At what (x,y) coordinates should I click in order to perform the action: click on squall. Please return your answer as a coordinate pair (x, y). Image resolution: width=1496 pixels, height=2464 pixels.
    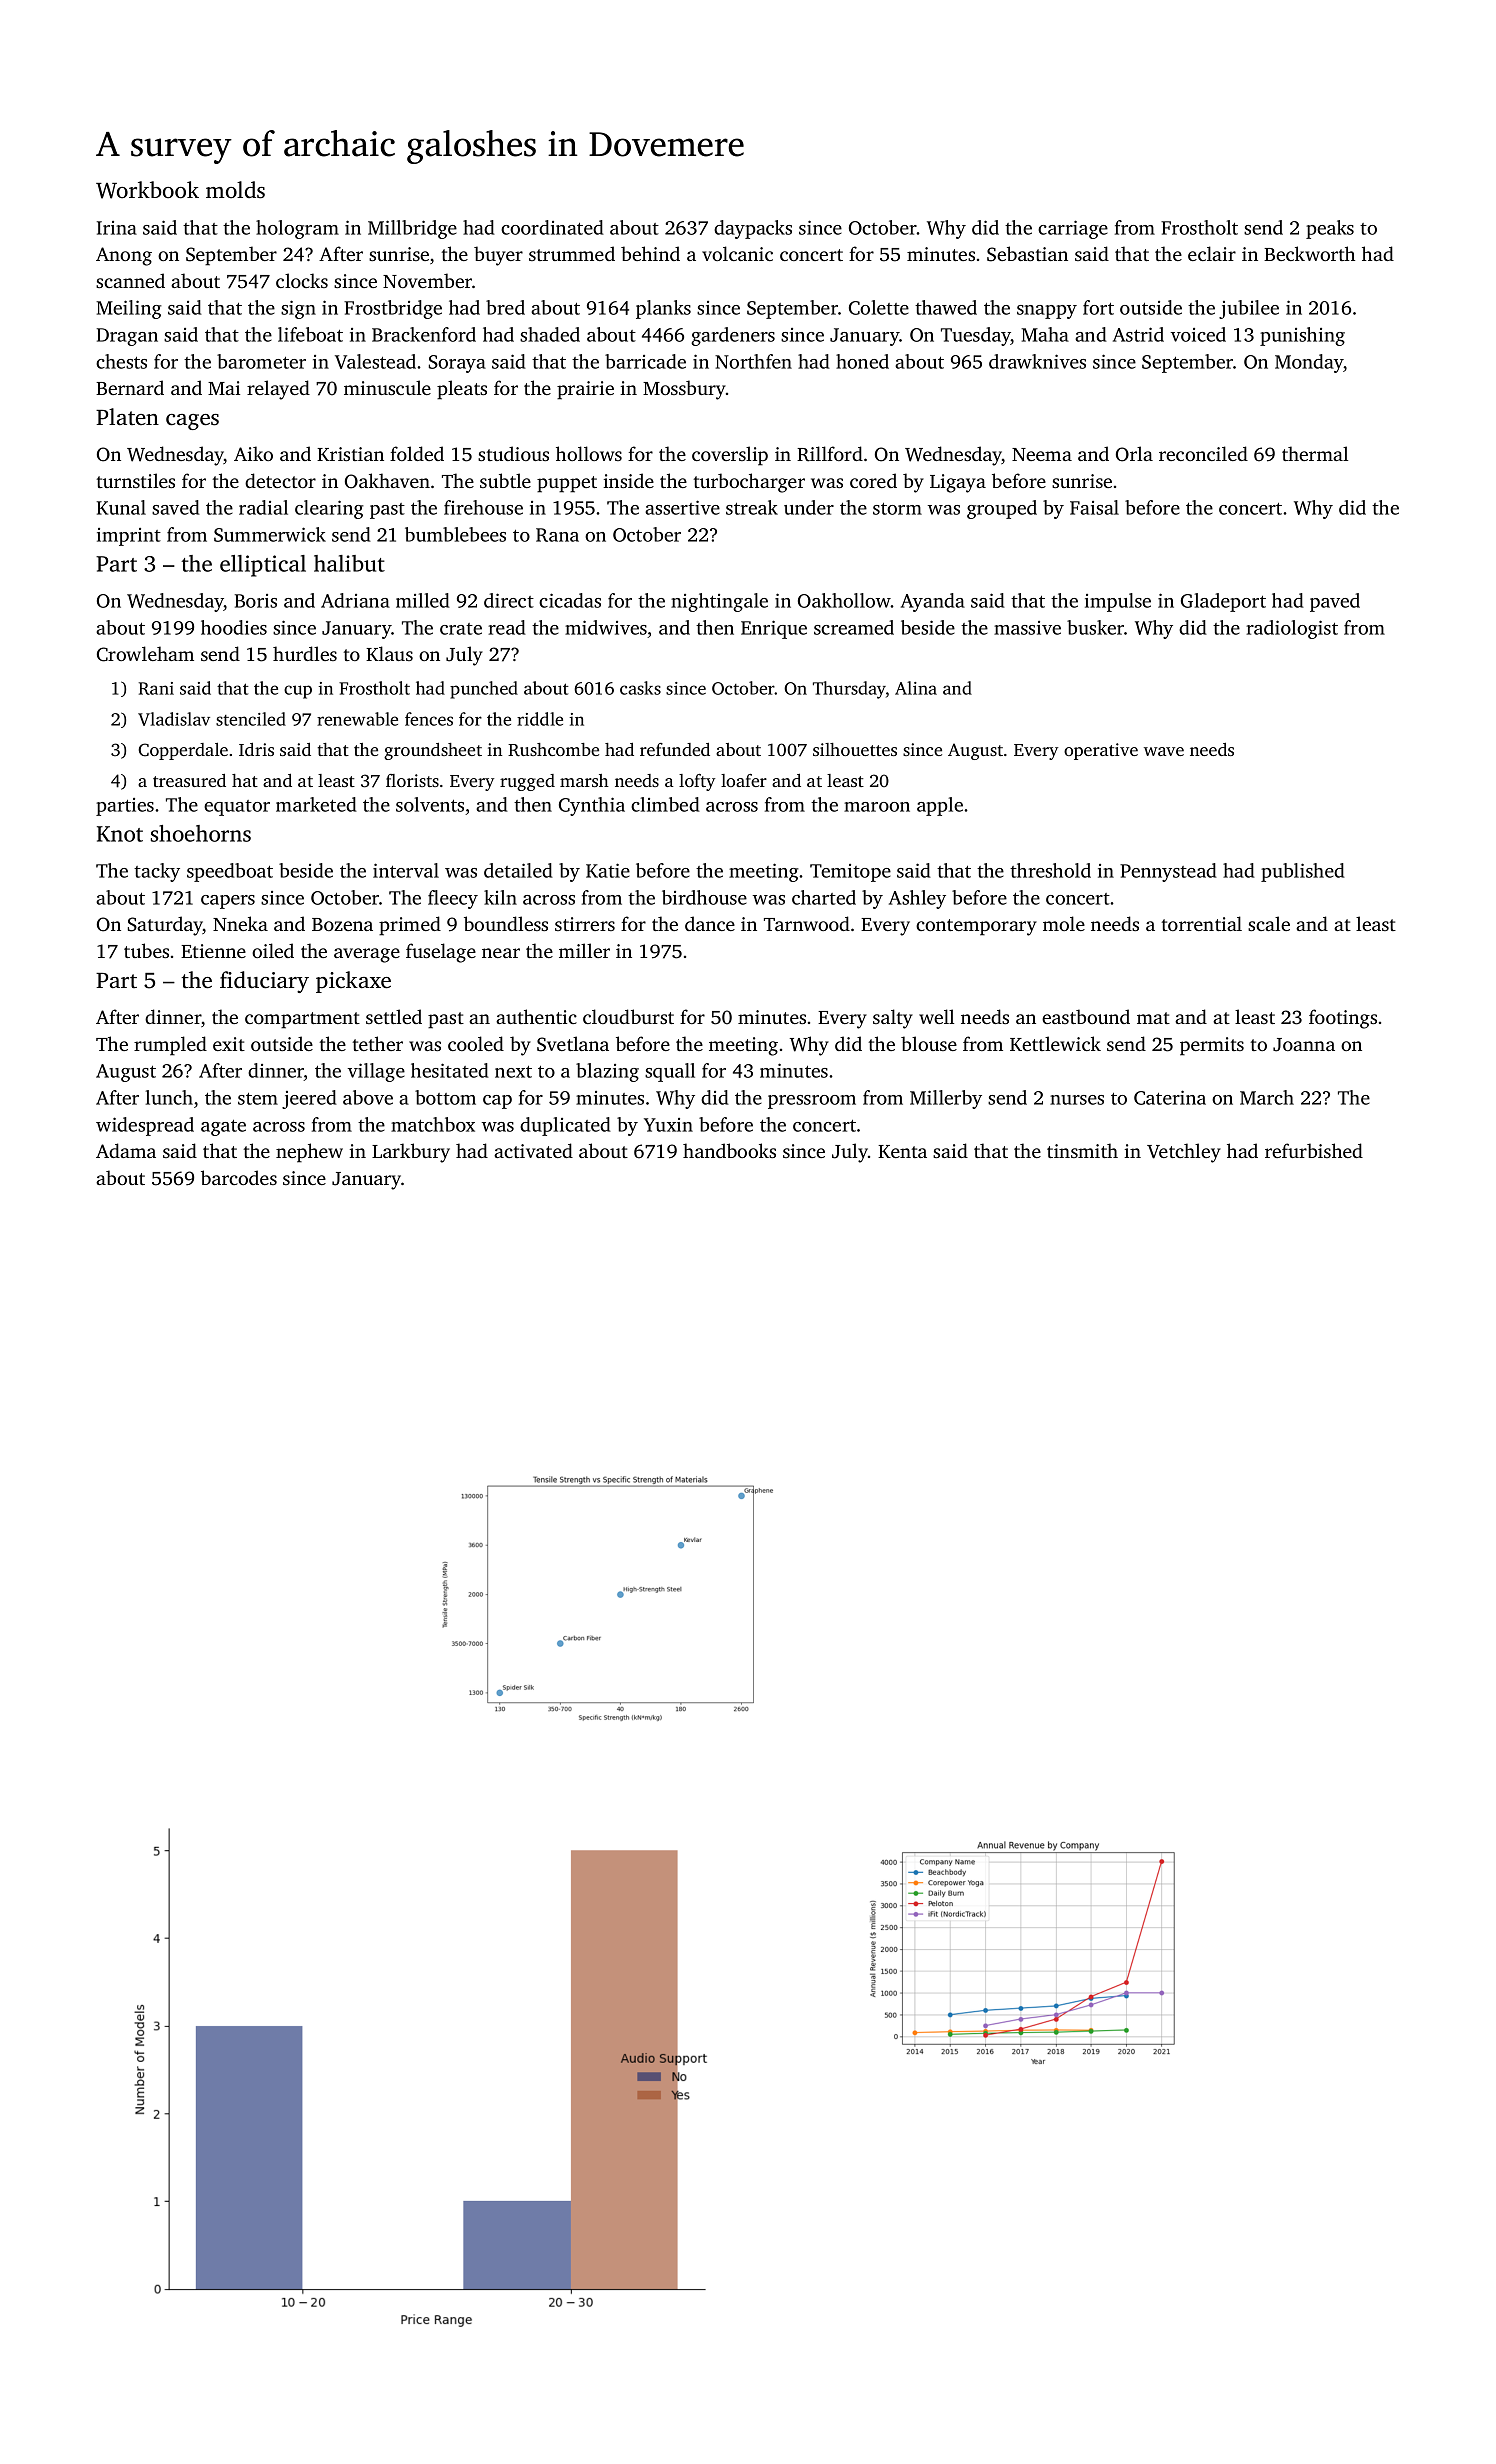
    Looking at the image, I should click on (670, 1072).
